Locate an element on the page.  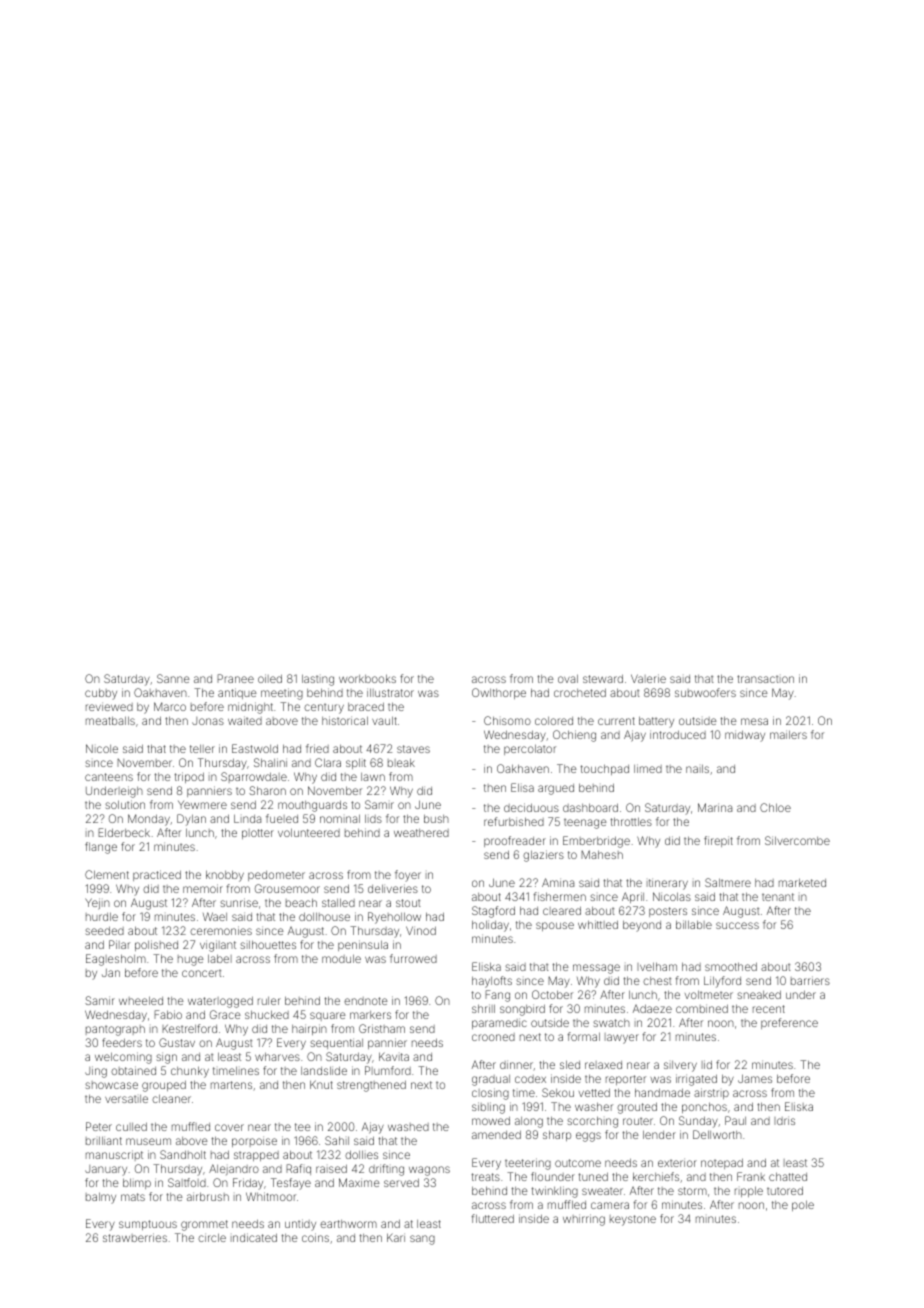
wharves is located at coordinates (277, 1056).
